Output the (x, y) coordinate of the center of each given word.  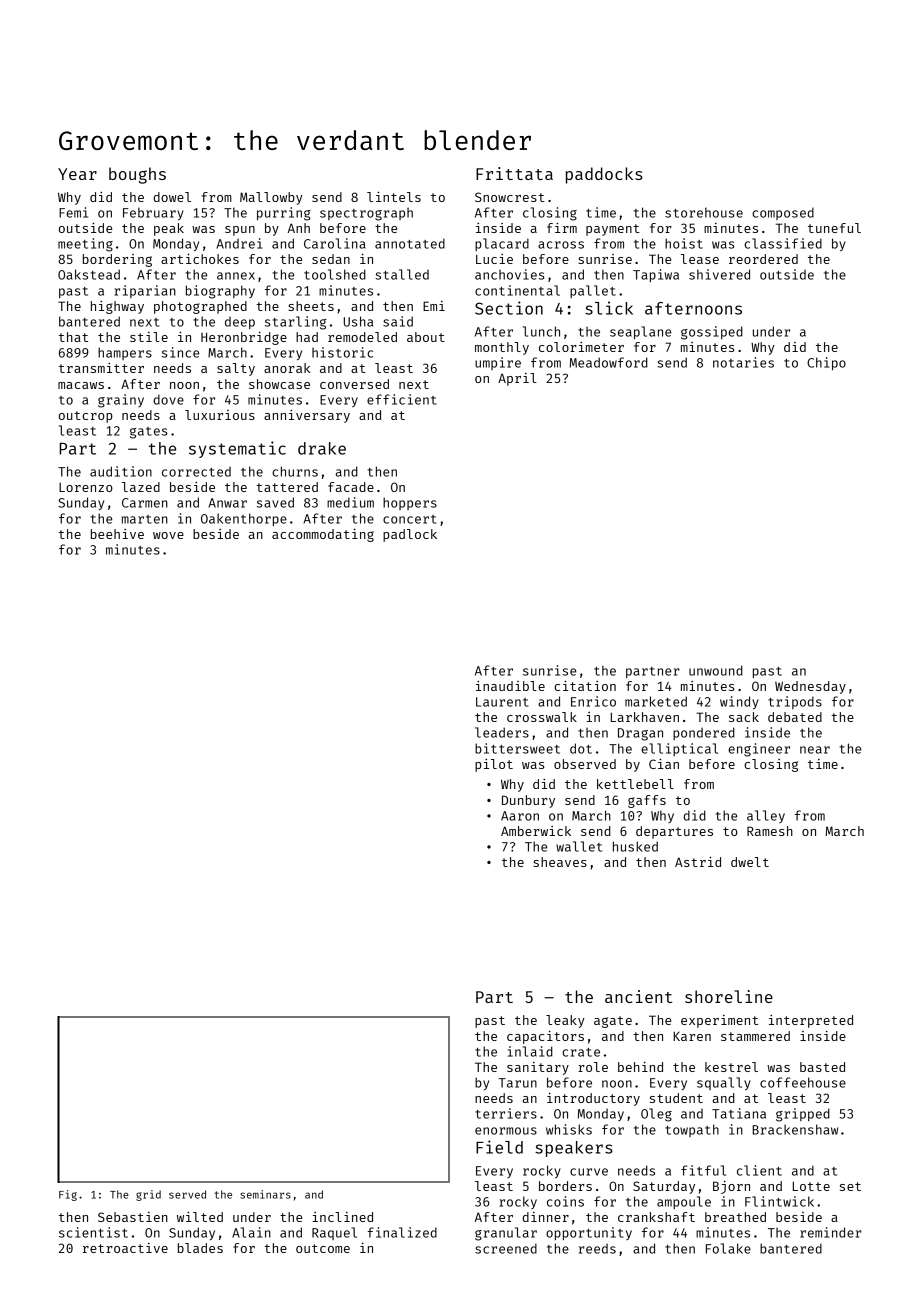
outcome (323, 1248)
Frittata (514, 173)
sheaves (560, 862)
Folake (728, 1248)
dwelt (750, 862)
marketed (656, 701)
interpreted (811, 1021)
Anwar (227, 503)
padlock (410, 535)
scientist (93, 1232)
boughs (137, 175)
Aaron (520, 816)
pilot (494, 765)
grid (148, 1195)
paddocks (604, 175)
